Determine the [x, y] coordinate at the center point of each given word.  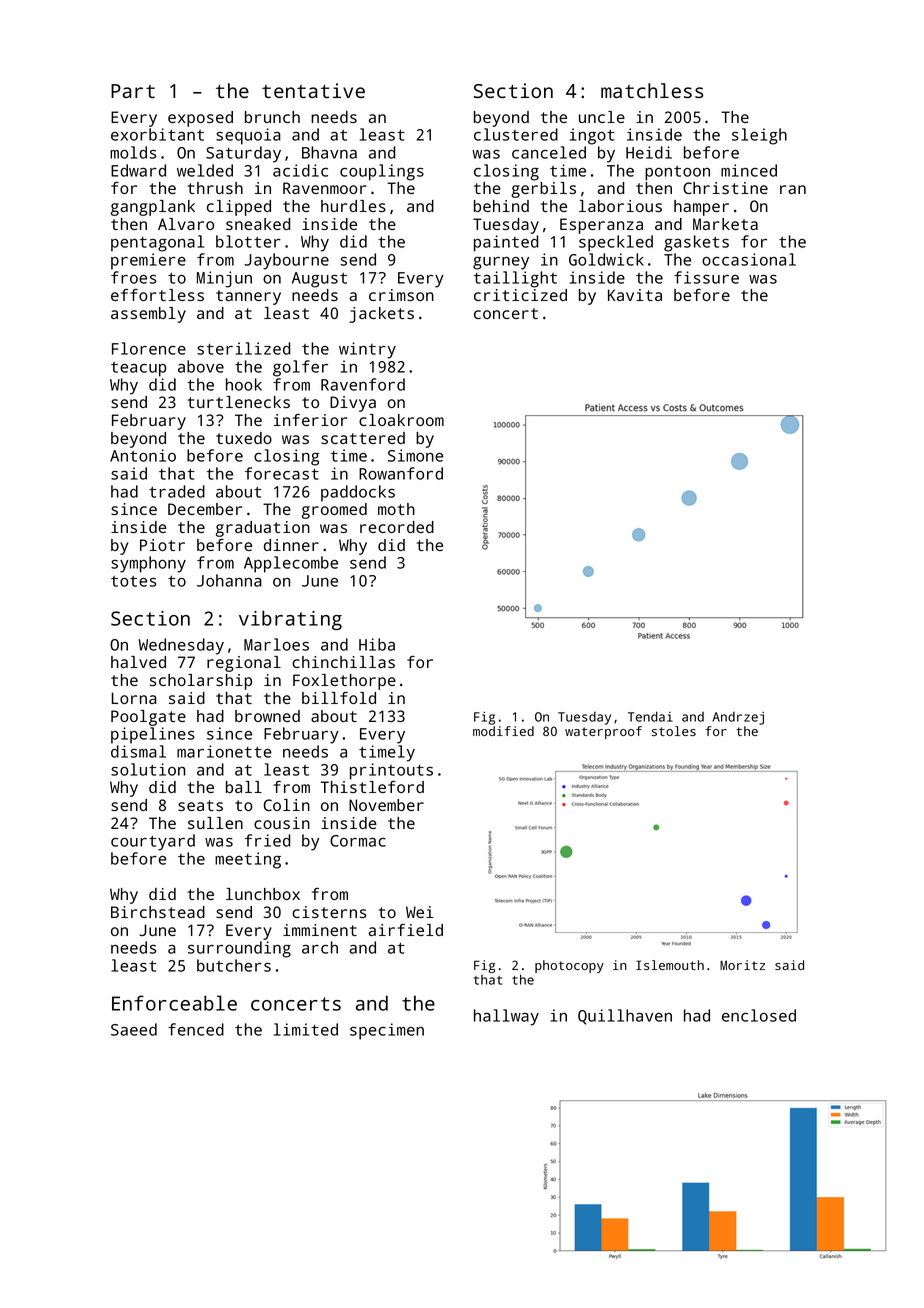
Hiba [377, 644]
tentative [313, 90]
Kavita [635, 295]
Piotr [162, 545]
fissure [706, 277]
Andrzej [738, 718]
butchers [234, 965]
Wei [420, 912]
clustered [516, 134]
